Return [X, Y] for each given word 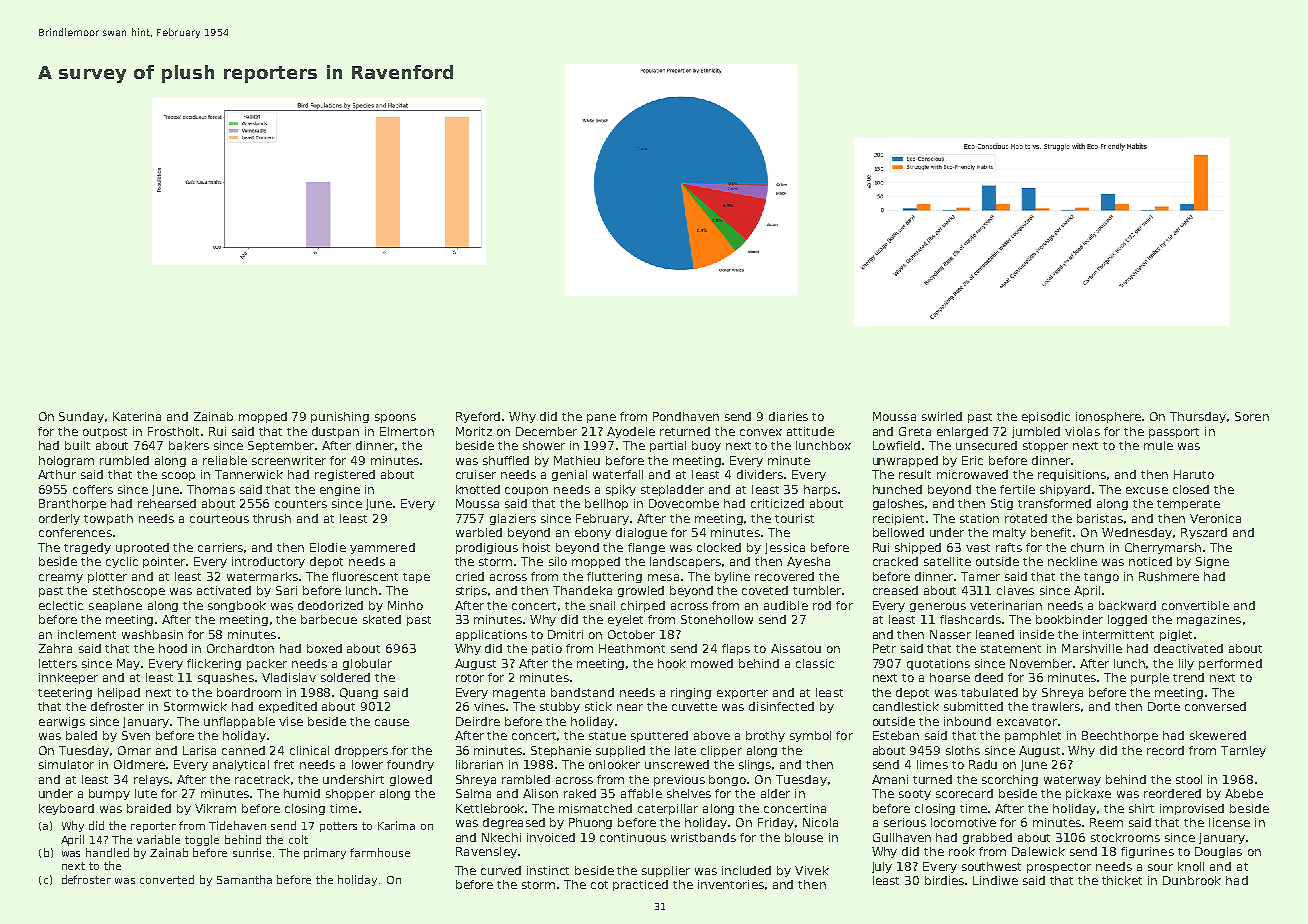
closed [1191, 489]
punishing [340, 417]
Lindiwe [995, 880]
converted [167, 879]
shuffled [506, 460]
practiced [640, 885]
